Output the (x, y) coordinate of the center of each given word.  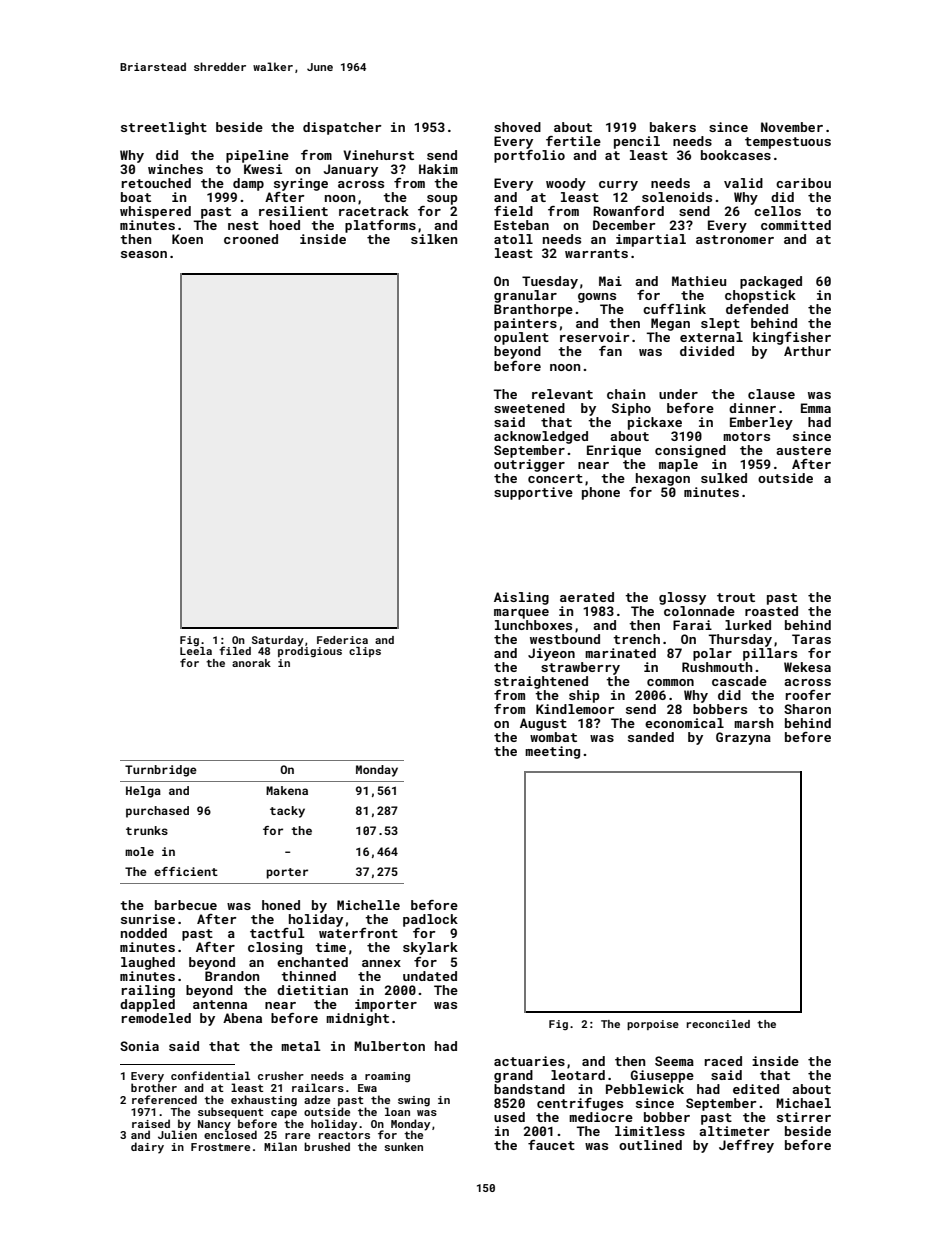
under (678, 394)
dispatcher (342, 128)
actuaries (529, 1061)
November (792, 127)
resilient (293, 211)
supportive (533, 493)
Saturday (278, 641)
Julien (177, 1134)
